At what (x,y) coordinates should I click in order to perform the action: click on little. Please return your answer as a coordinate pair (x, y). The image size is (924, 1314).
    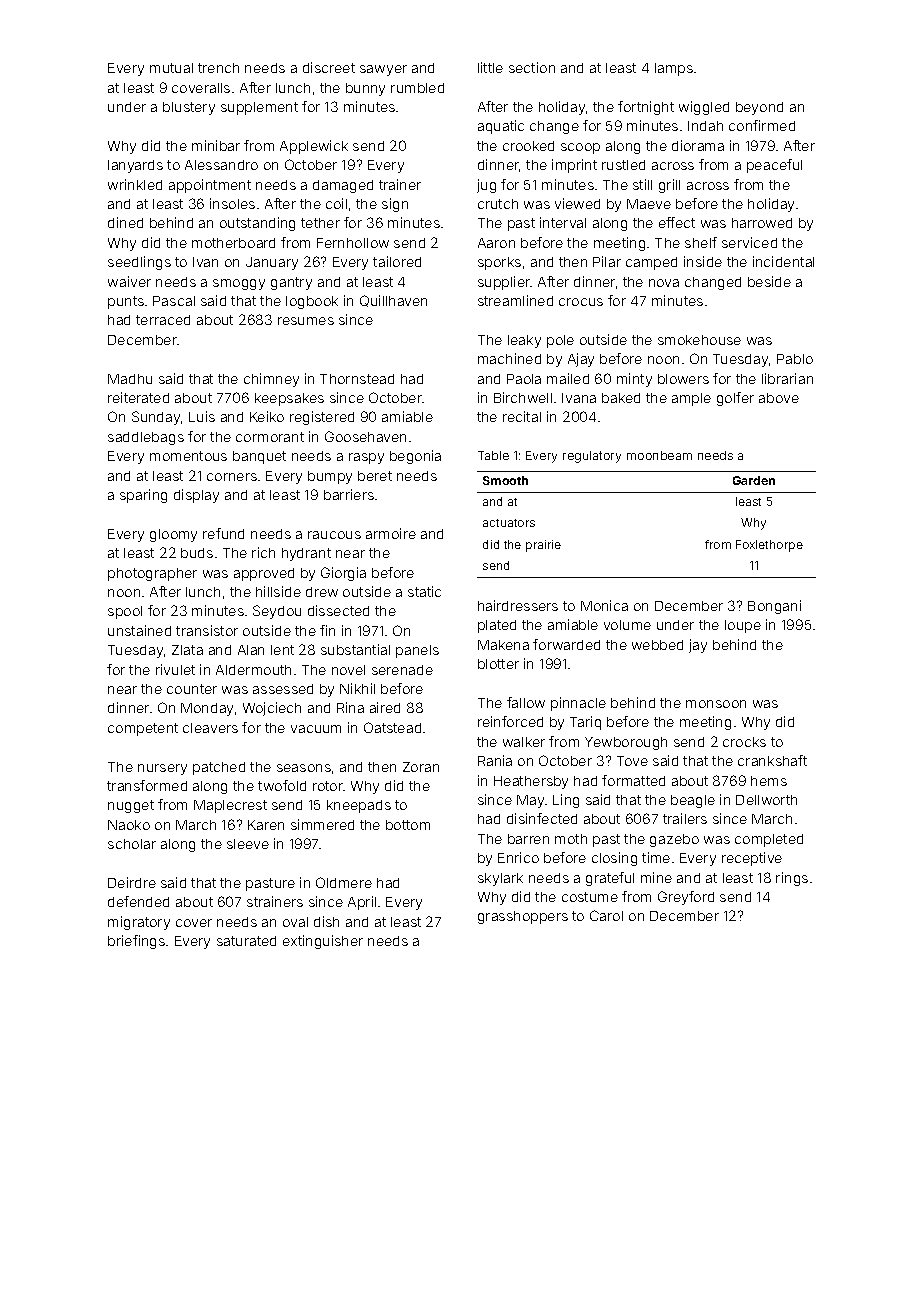
    Looking at the image, I should click on (490, 67).
